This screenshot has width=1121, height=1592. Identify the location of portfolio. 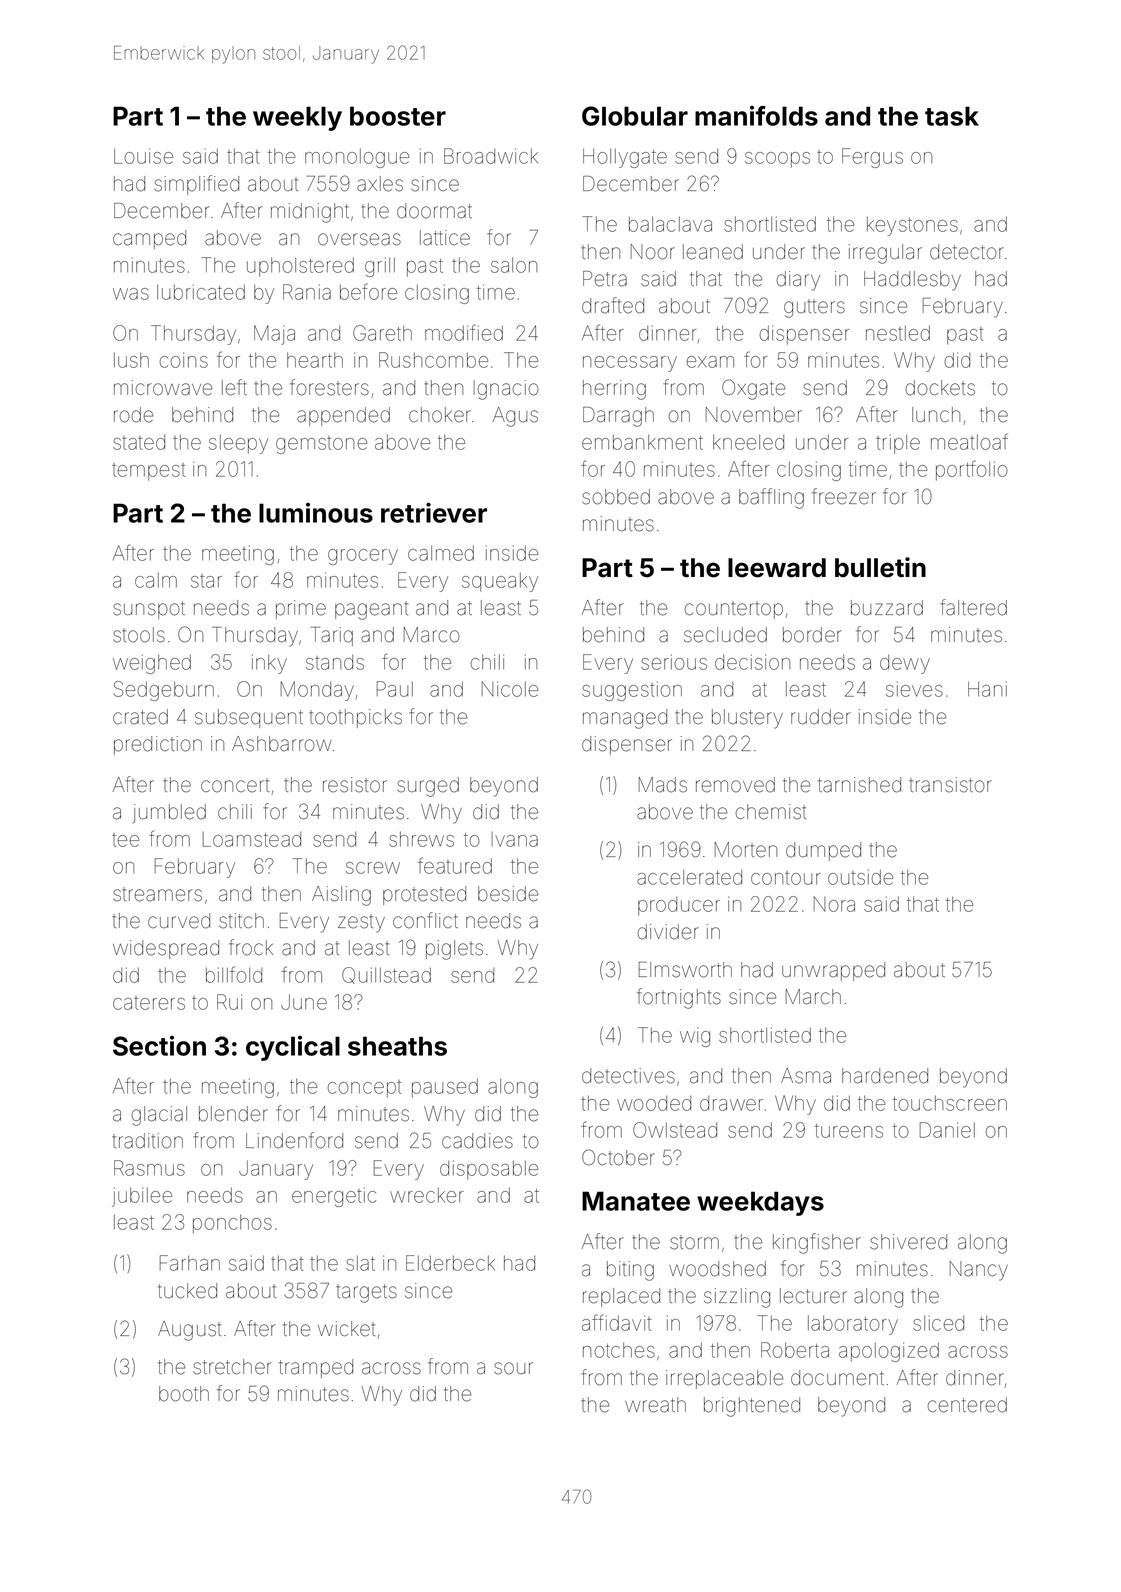
(972, 470).
